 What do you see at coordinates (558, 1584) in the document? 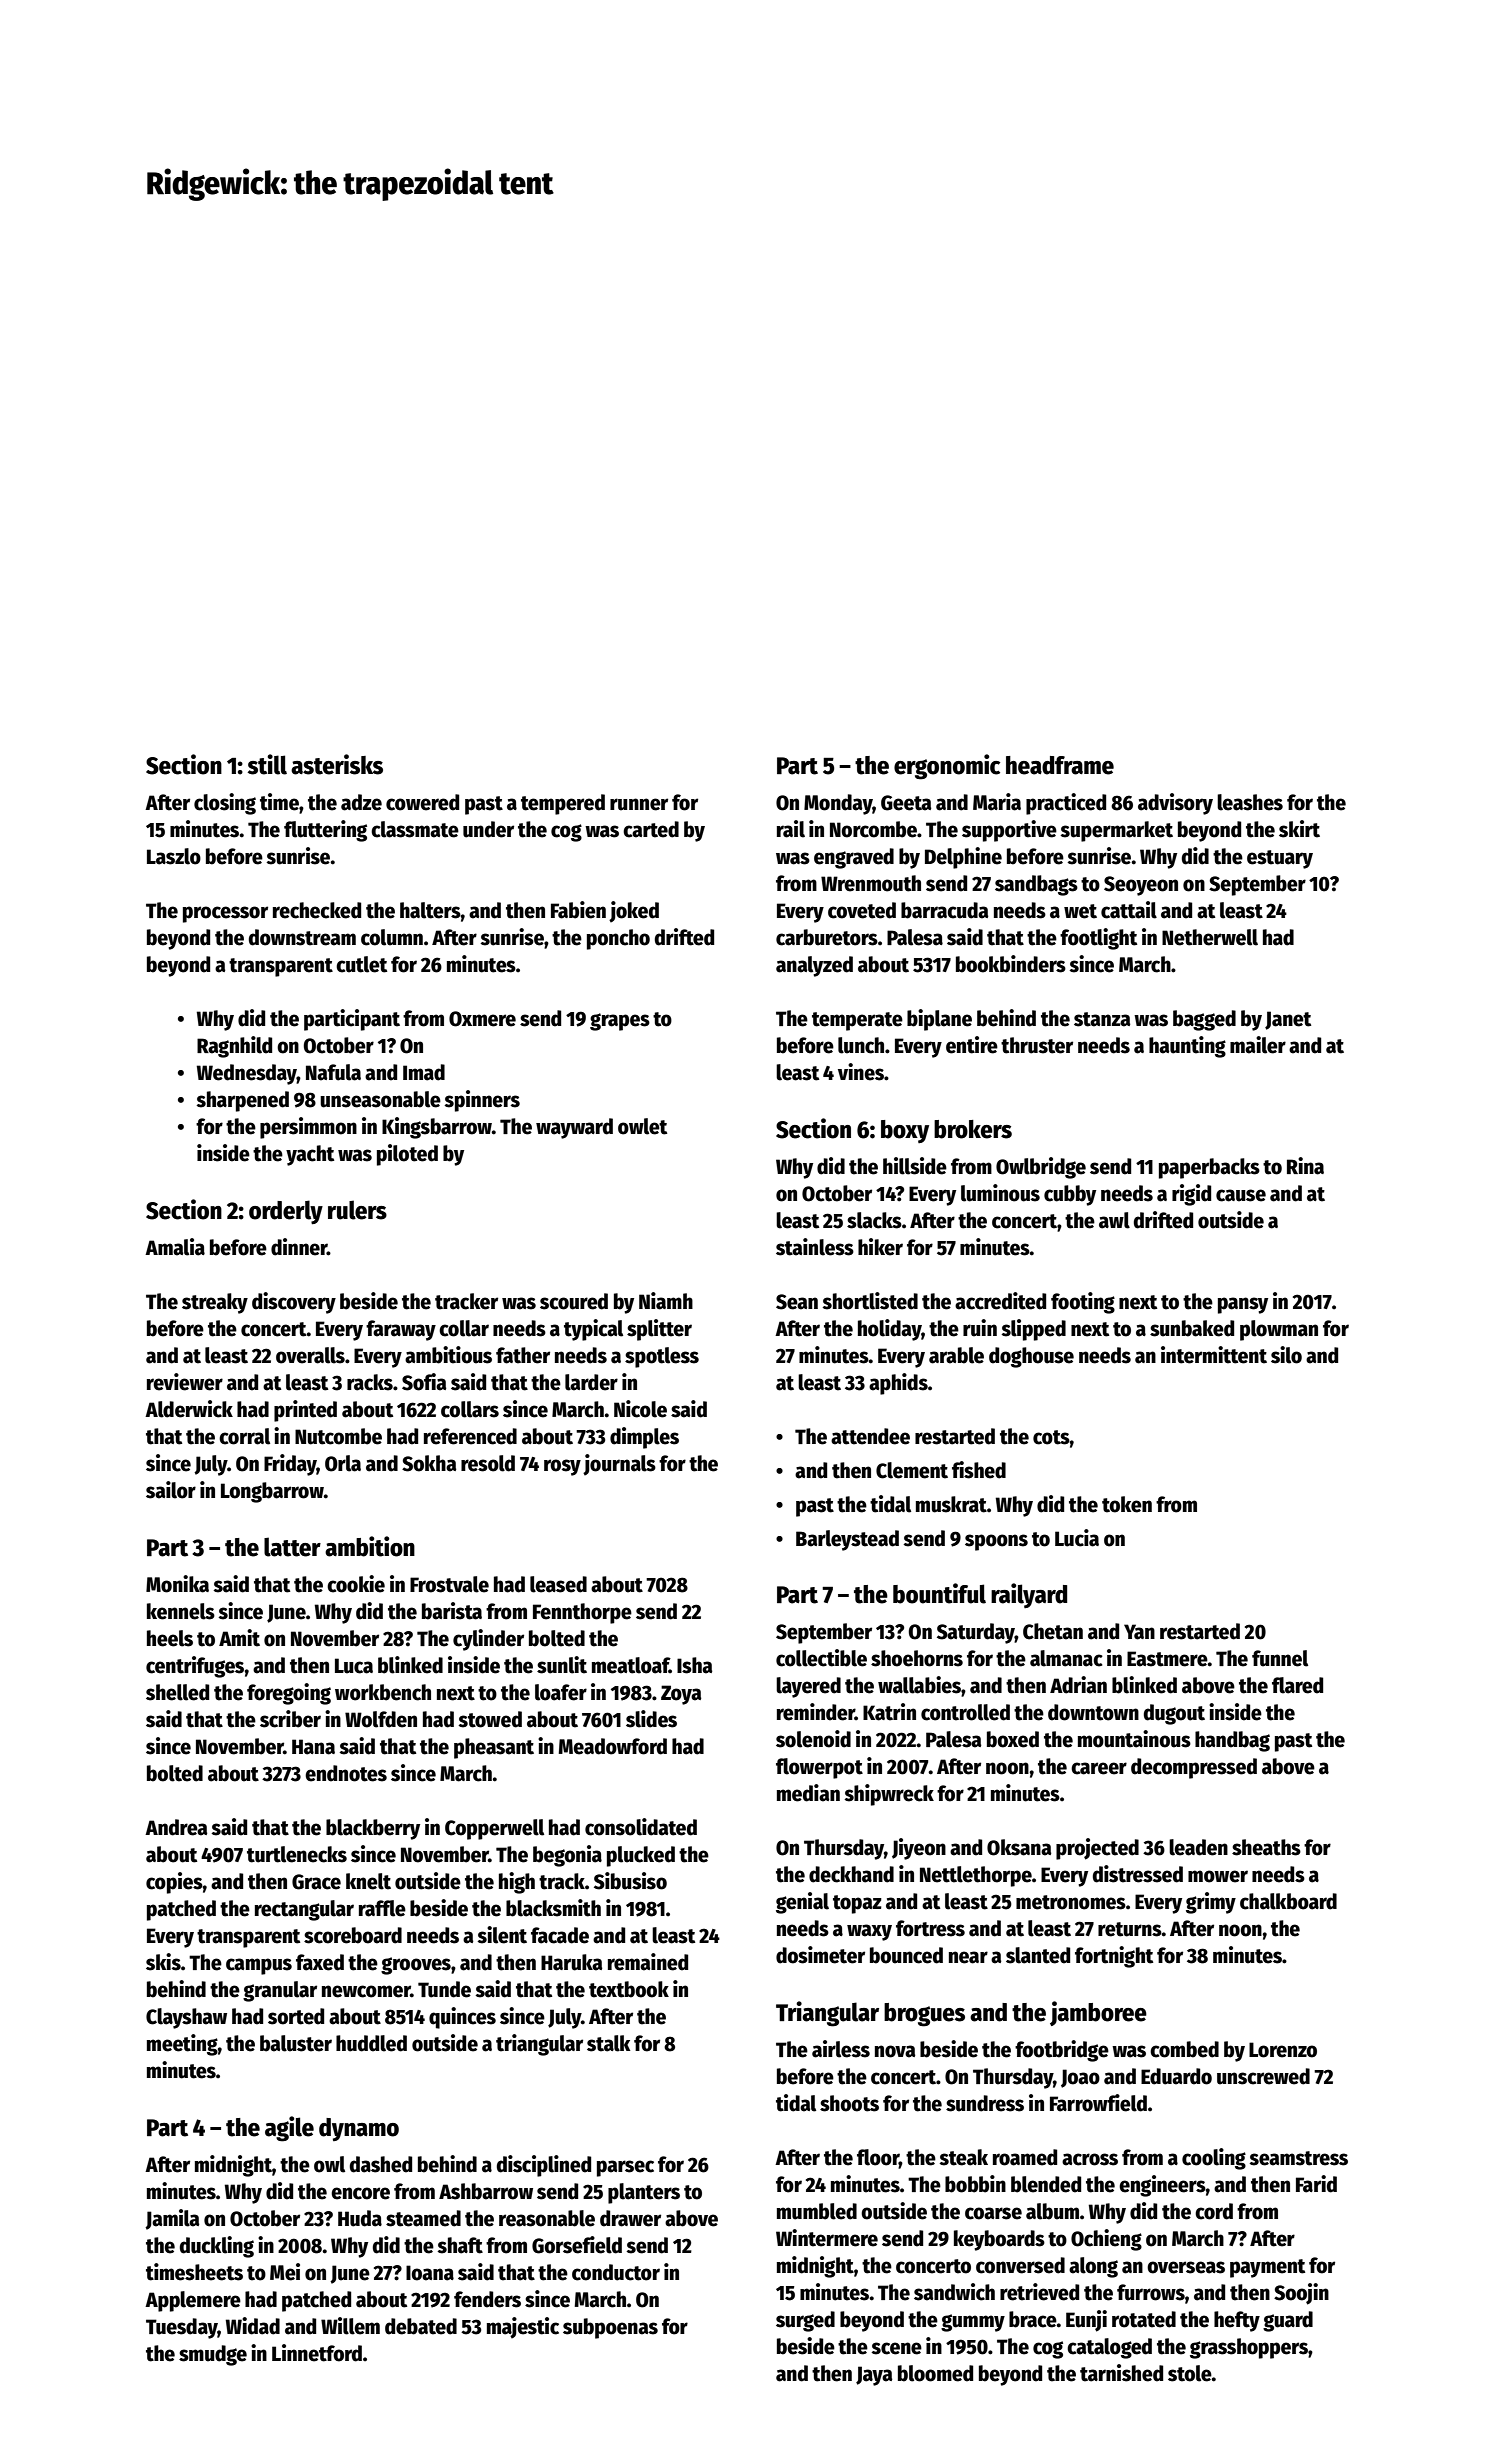
I see `leased` at bounding box center [558, 1584].
